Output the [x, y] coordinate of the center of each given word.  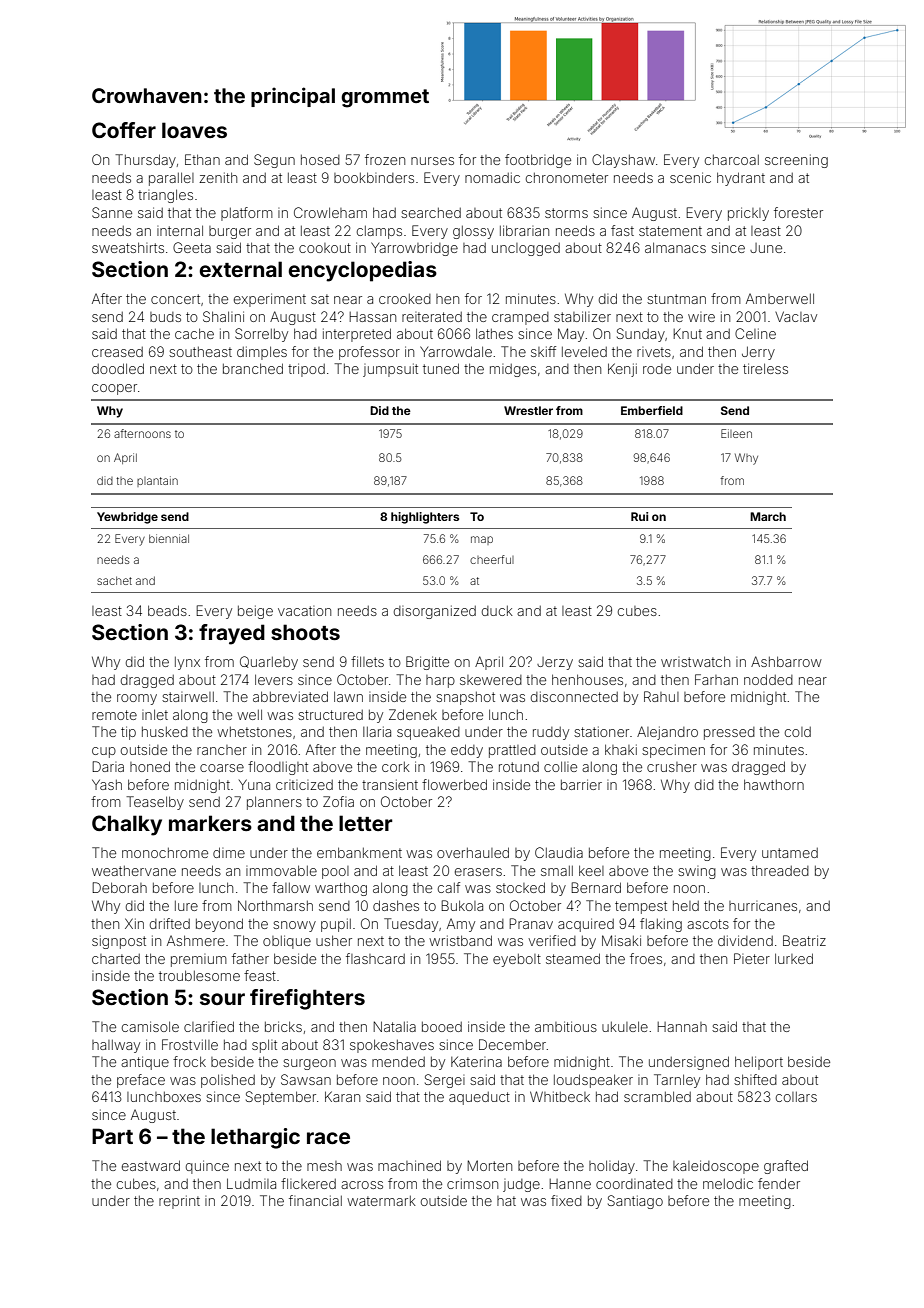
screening [796, 161]
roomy [137, 699]
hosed [320, 160]
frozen [385, 159]
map [482, 540]
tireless [765, 368]
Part [112, 1136]
